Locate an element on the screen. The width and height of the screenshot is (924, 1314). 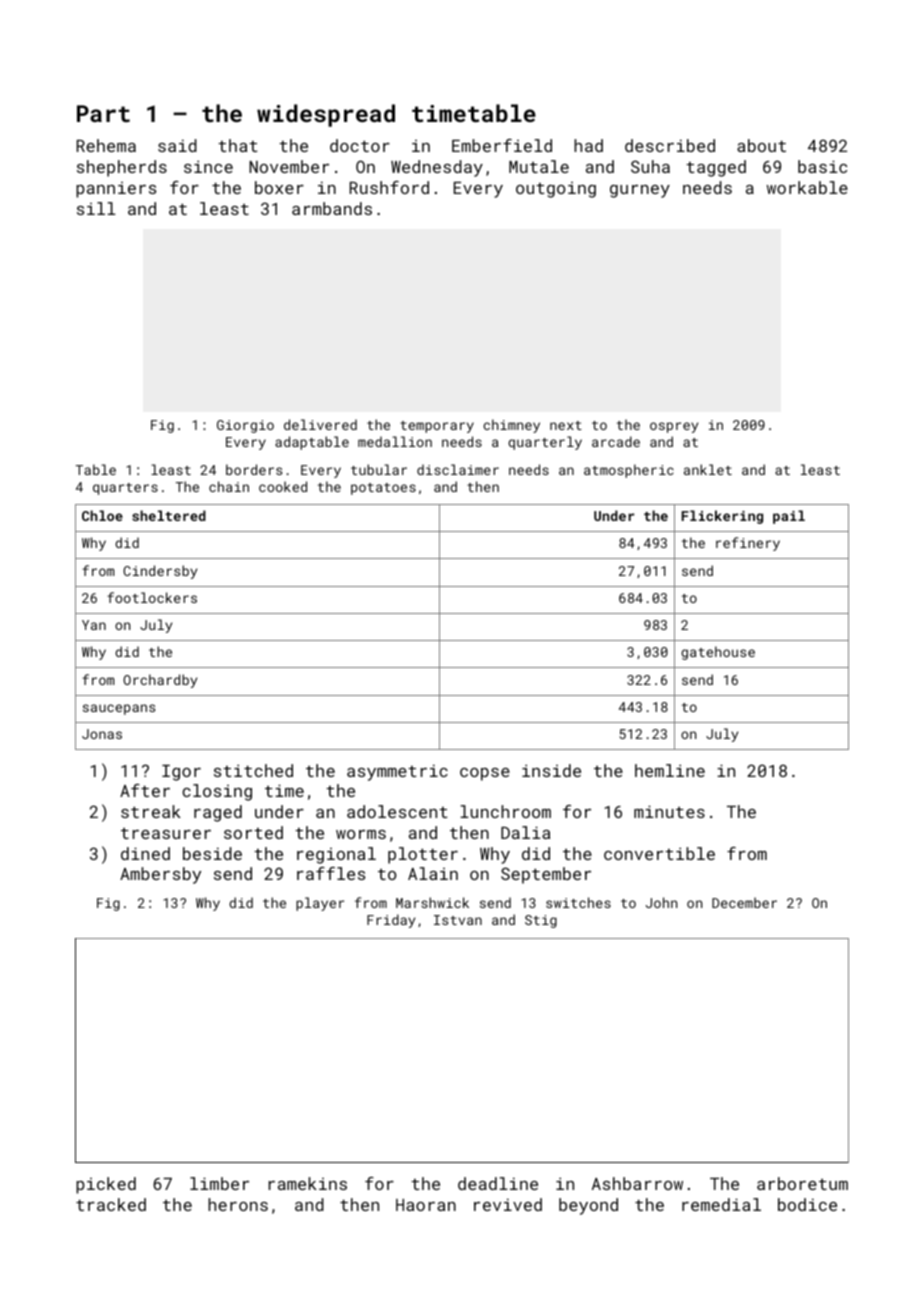
armbands is located at coordinates (332, 208).
